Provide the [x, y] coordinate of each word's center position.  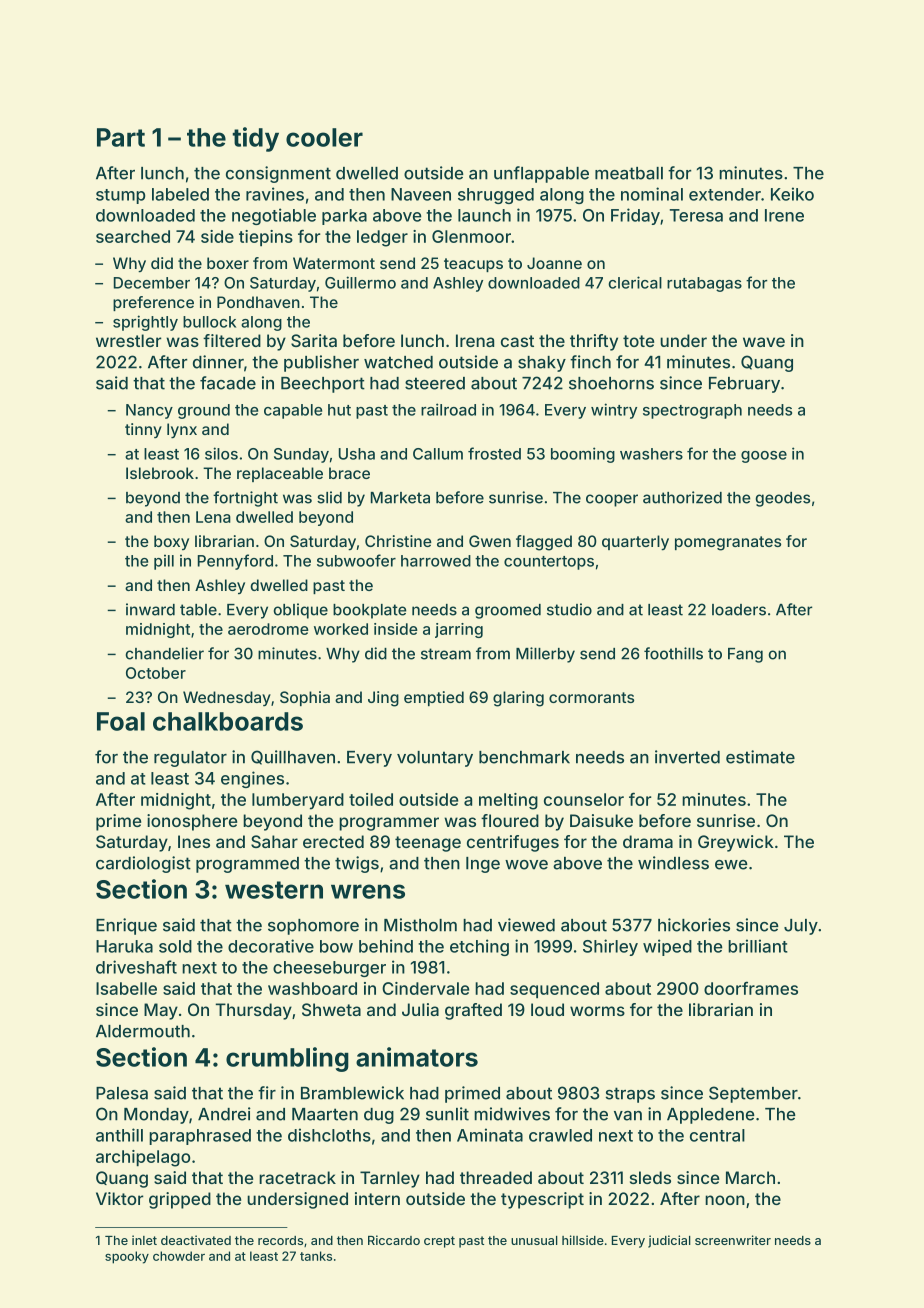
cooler [324, 137]
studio [569, 609]
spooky [127, 1257]
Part [121, 137]
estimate [760, 757]
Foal [121, 721]
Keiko [792, 194]
